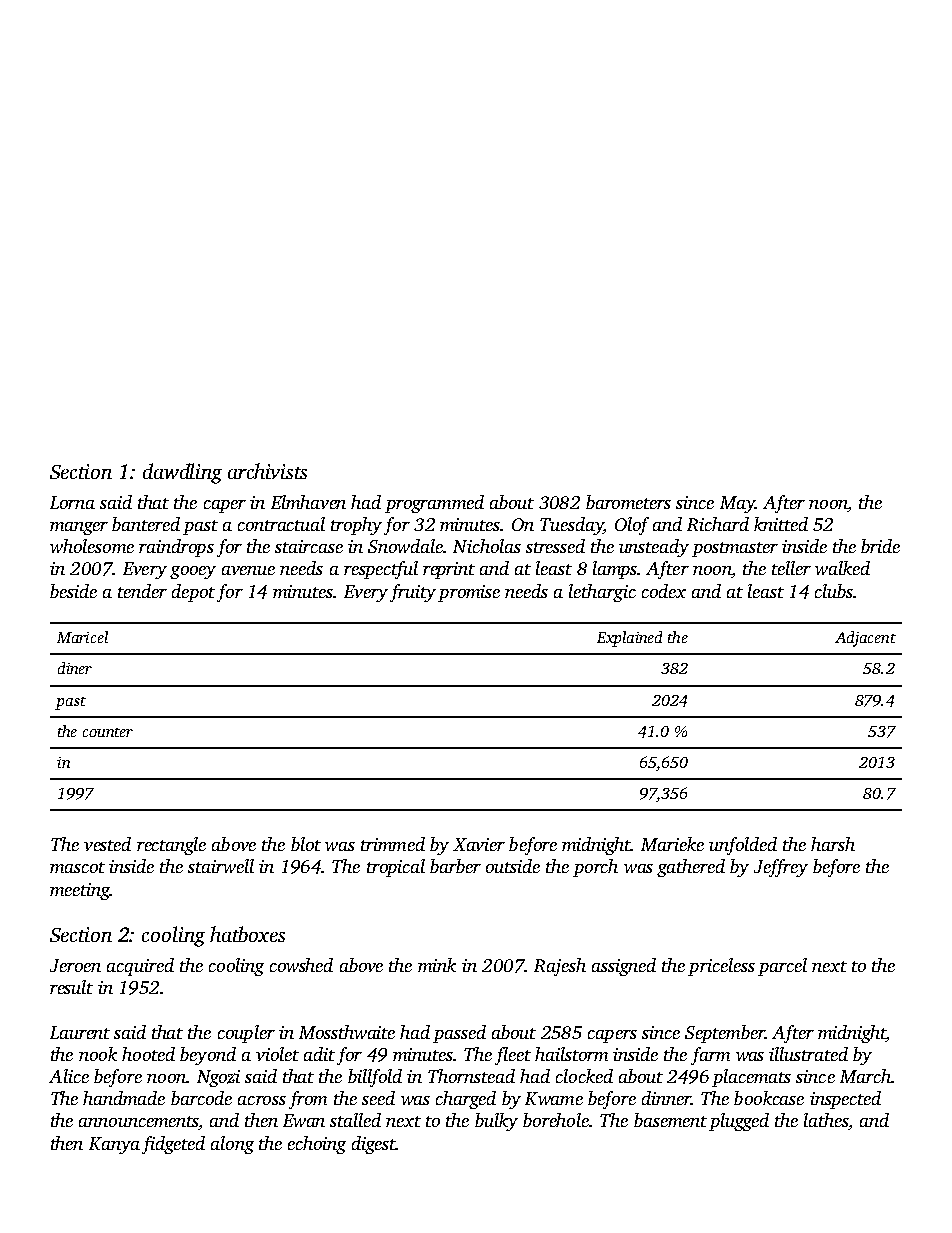 This document has width=952, height=1233. I want to click on trophy, so click(356, 526).
